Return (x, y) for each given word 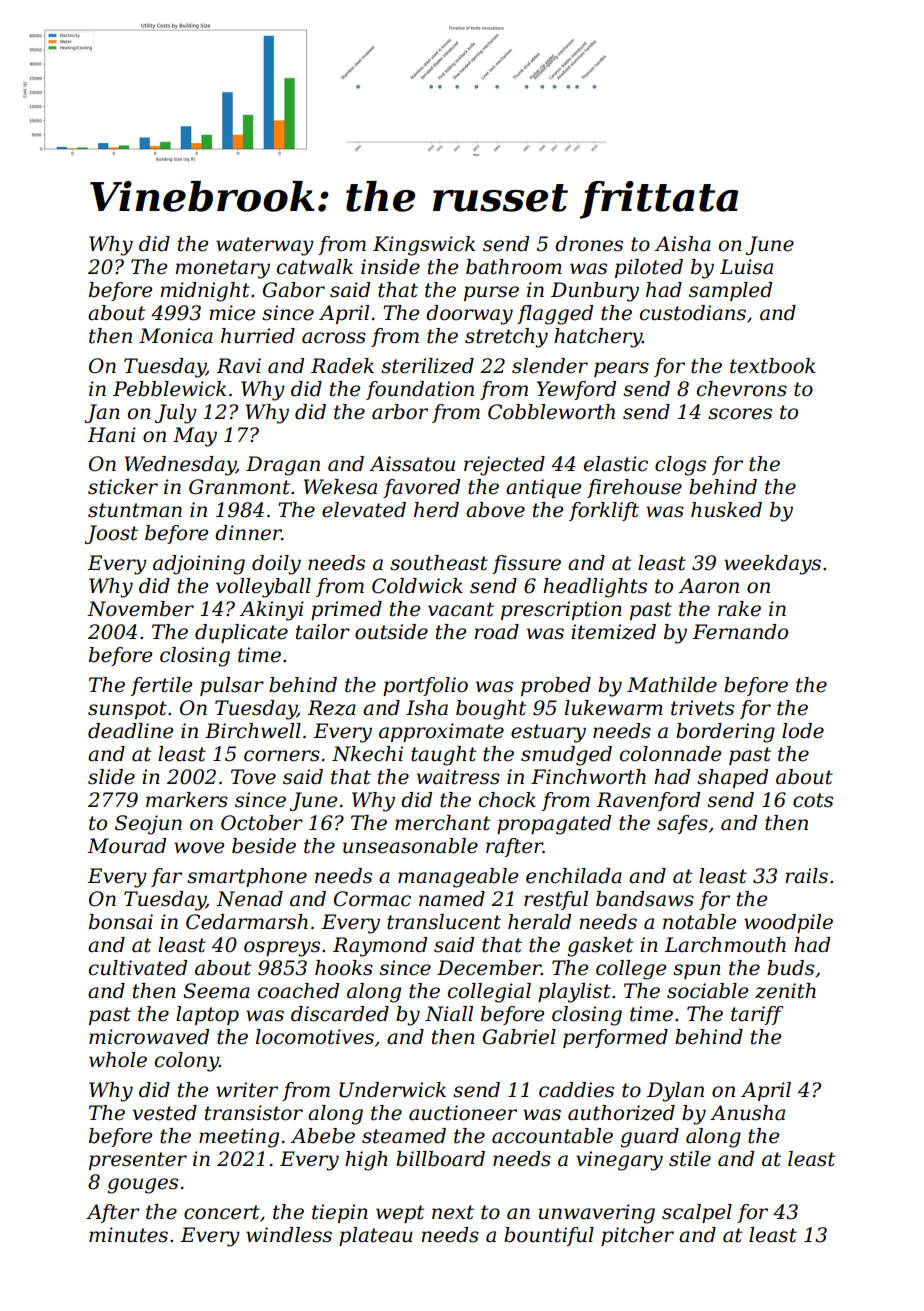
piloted (649, 268)
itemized (613, 632)
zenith (785, 991)
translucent (444, 922)
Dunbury (595, 292)
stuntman (135, 510)
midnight (205, 292)
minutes (128, 1235)
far (166, 877)
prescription (561, 610)
